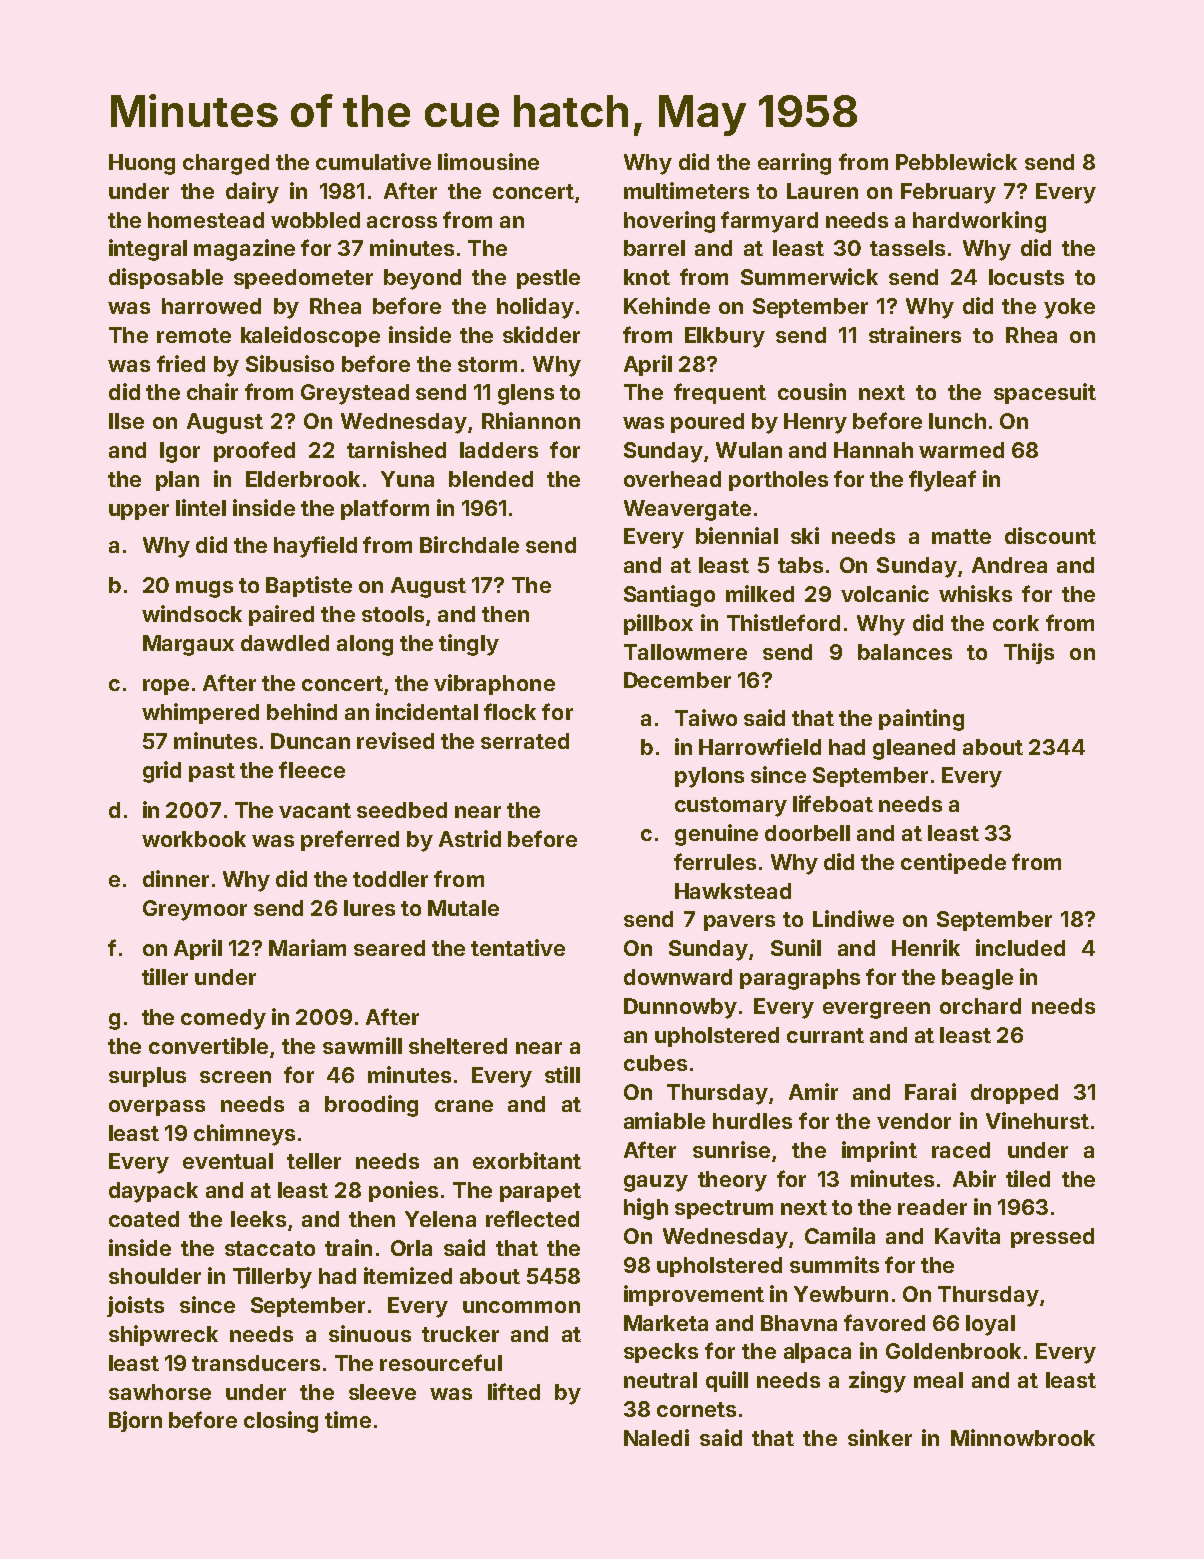  I want to click on skidder, so click(541, 334).
